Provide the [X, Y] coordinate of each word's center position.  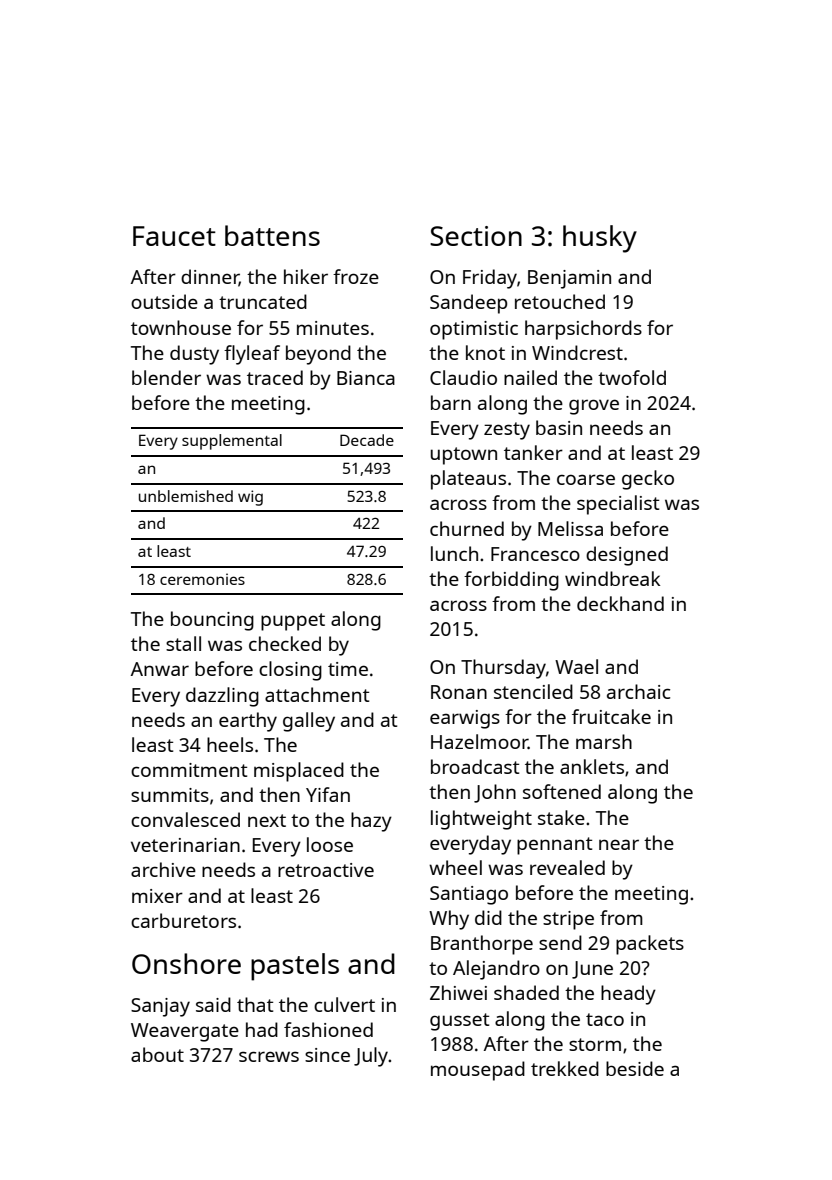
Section [476, 236]
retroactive [326, 870]
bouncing [212, 621]
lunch [454, 553]
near [619, 844]
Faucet [174, 236]
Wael [576, 666]
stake [561, 817]
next [267, 820]
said [213, 1004]
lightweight [481, 820]
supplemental [232, 442]
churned [467, 528]
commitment [189, 770]
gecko [648, 480]
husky [600, 239]
